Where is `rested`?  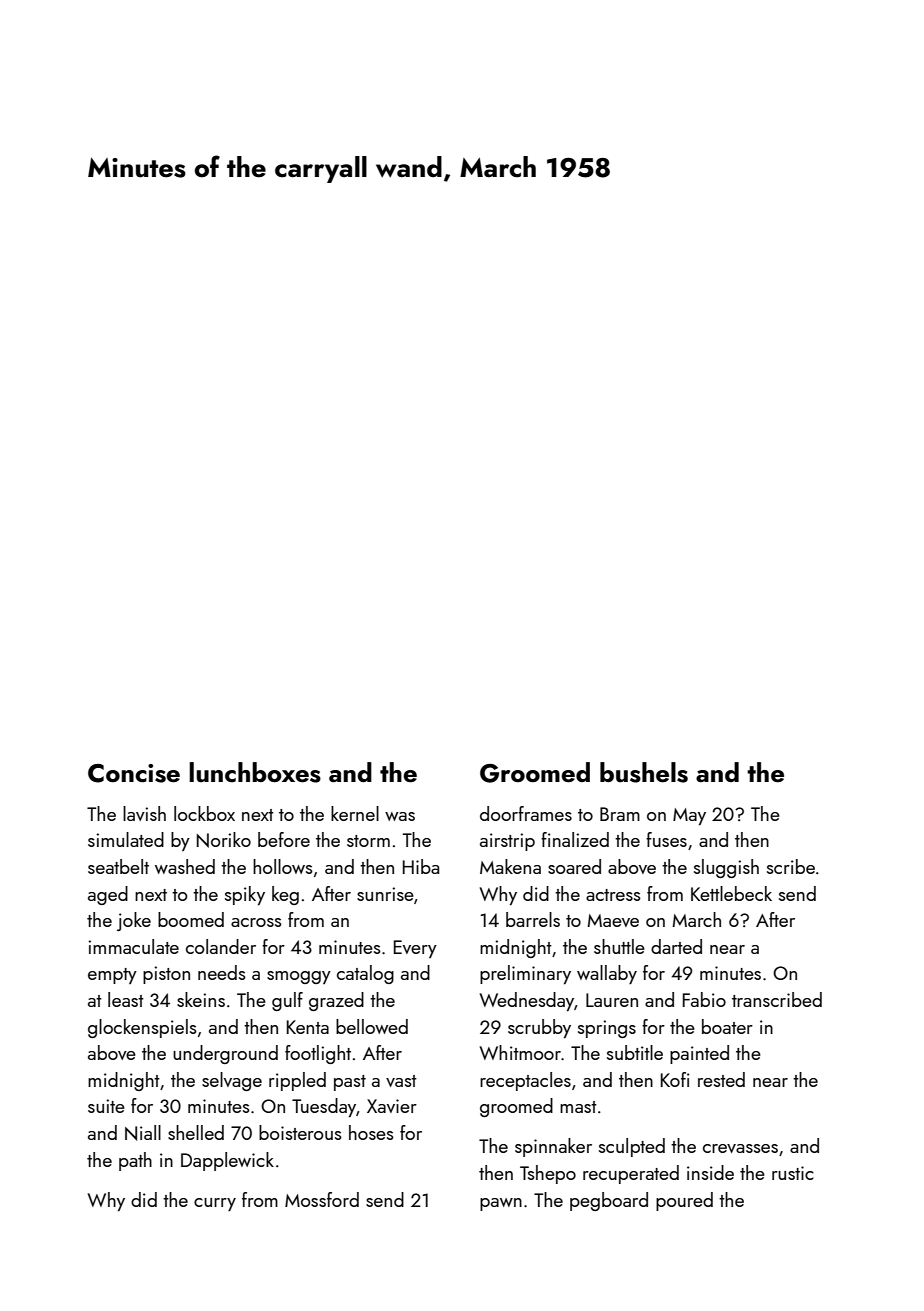 rested is located at coordinates (721, 1079).
